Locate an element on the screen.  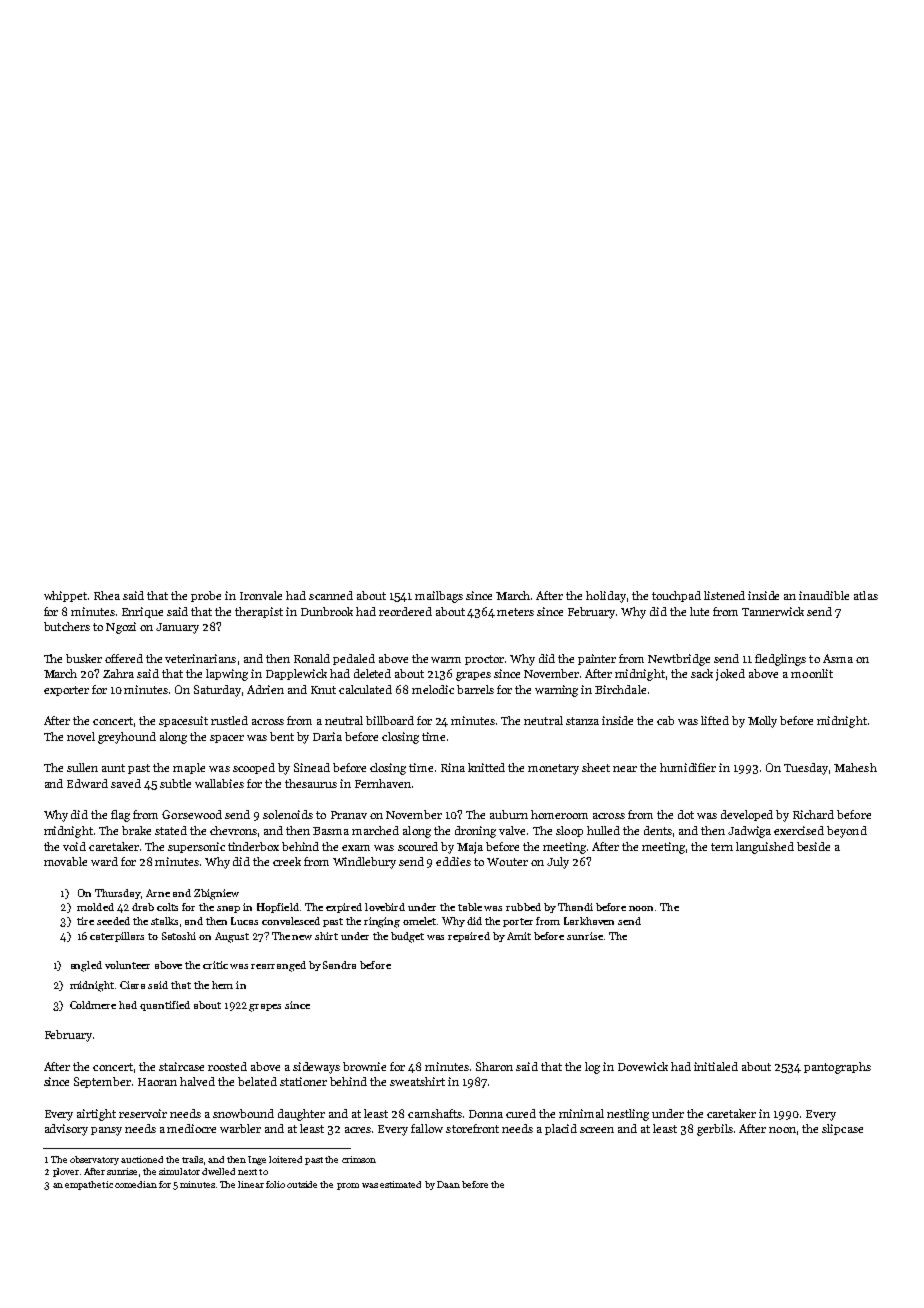
slipcase is located at coordinates (842, 1129).
